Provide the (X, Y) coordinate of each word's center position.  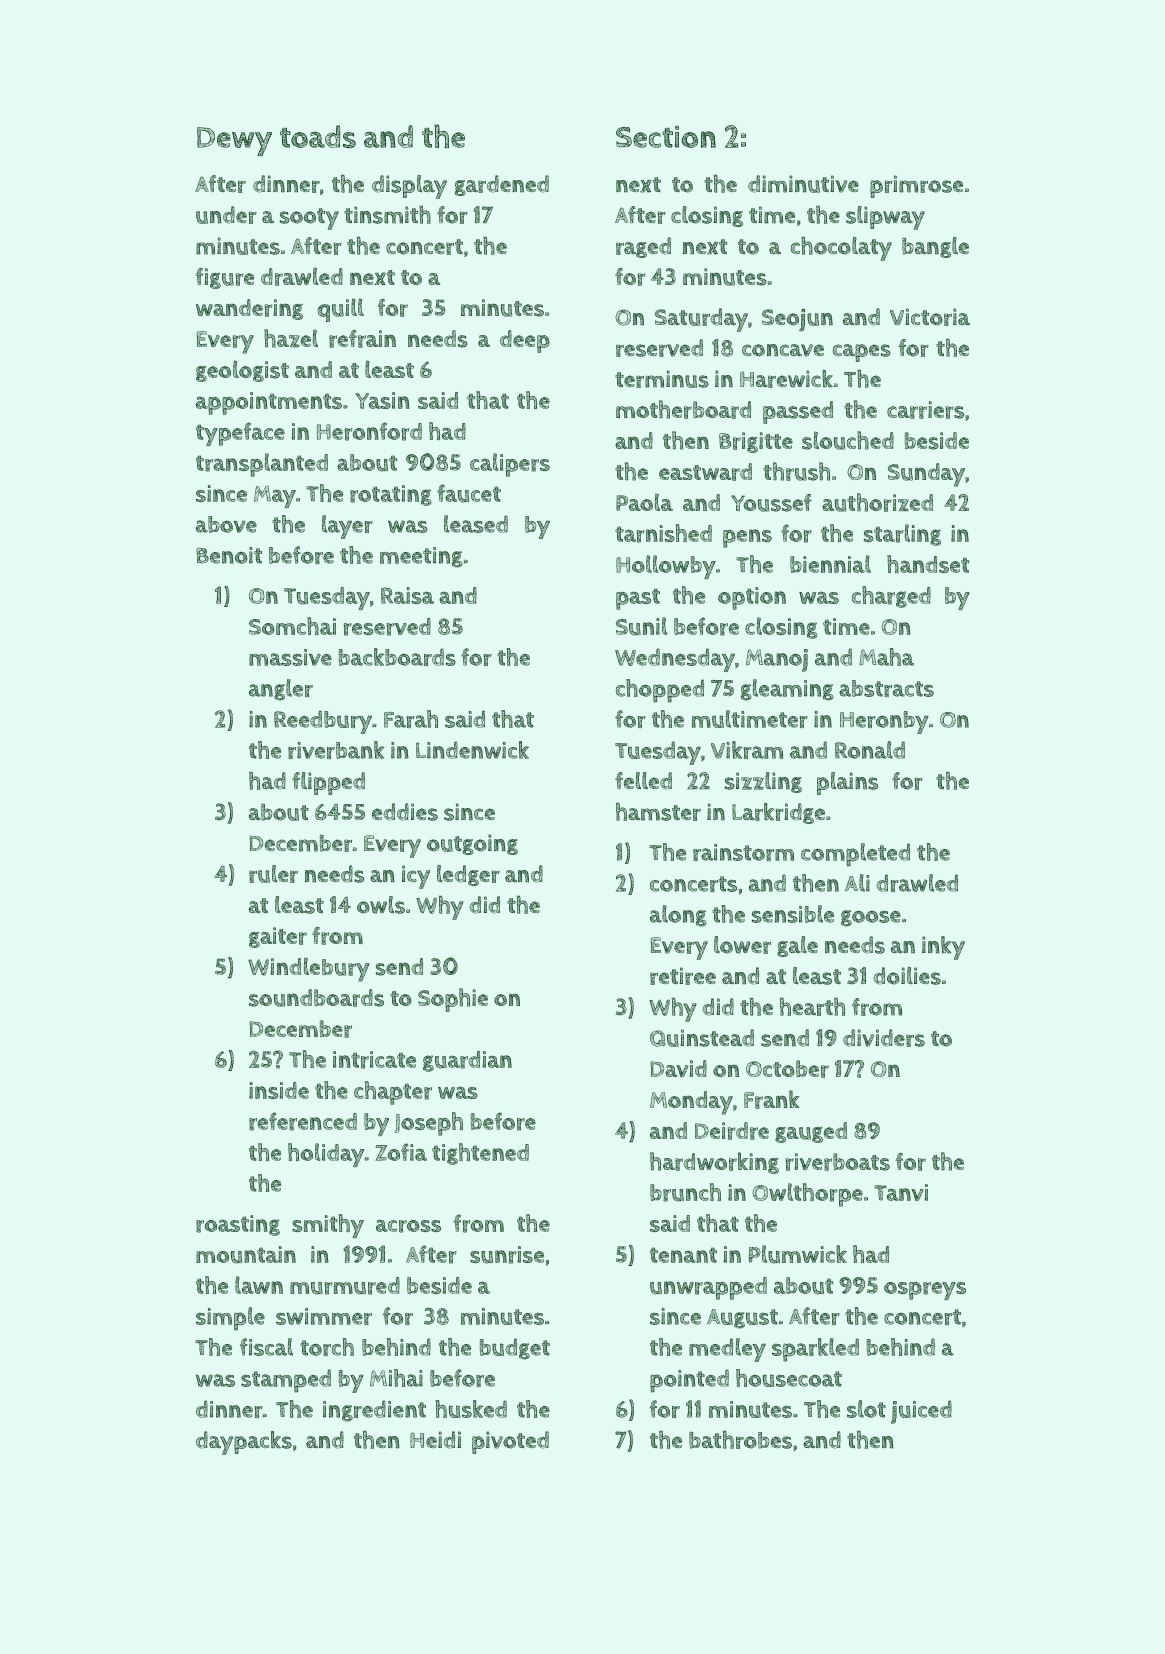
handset (928, 564)
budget (515, 1349)
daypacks (244, 1443)
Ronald (870, 750)
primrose (916, 186)
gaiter (278, 937)
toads (318, 136)
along (678, 916)
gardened (502, 185)
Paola (644, 502)
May (275, 496)
